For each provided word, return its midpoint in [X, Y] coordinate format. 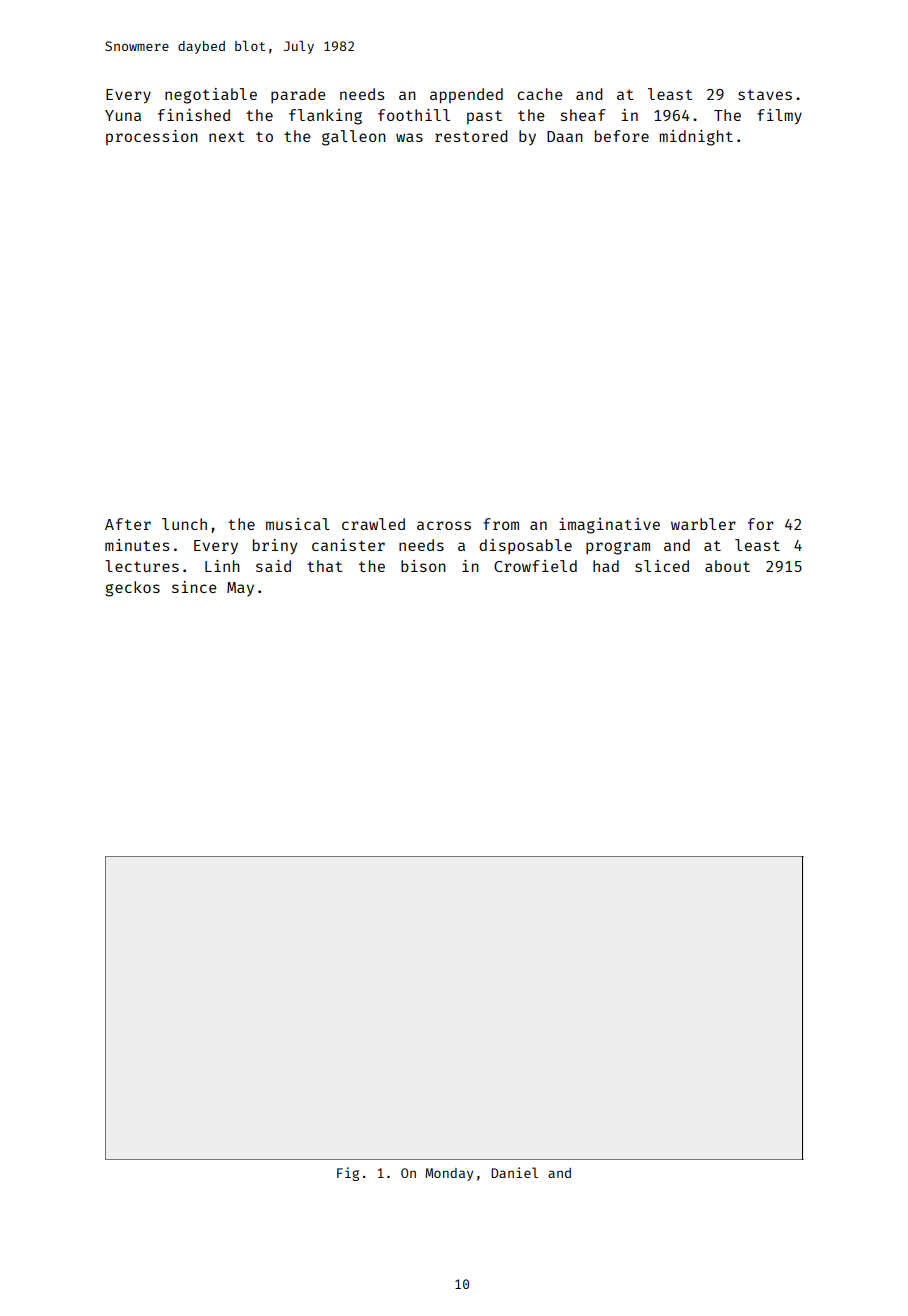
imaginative [609, 526]
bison [423, 566]
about [727, 566]
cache [540, 94]
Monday [449, 1174]
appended [466, 96]
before [622, 136]
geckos [132, 589]
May [240, 589]
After [128, 524]
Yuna [123, 115]
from [501, 524]
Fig [348, 1174]
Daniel [514, 1172]
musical [298, 524]
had [606, 566]
